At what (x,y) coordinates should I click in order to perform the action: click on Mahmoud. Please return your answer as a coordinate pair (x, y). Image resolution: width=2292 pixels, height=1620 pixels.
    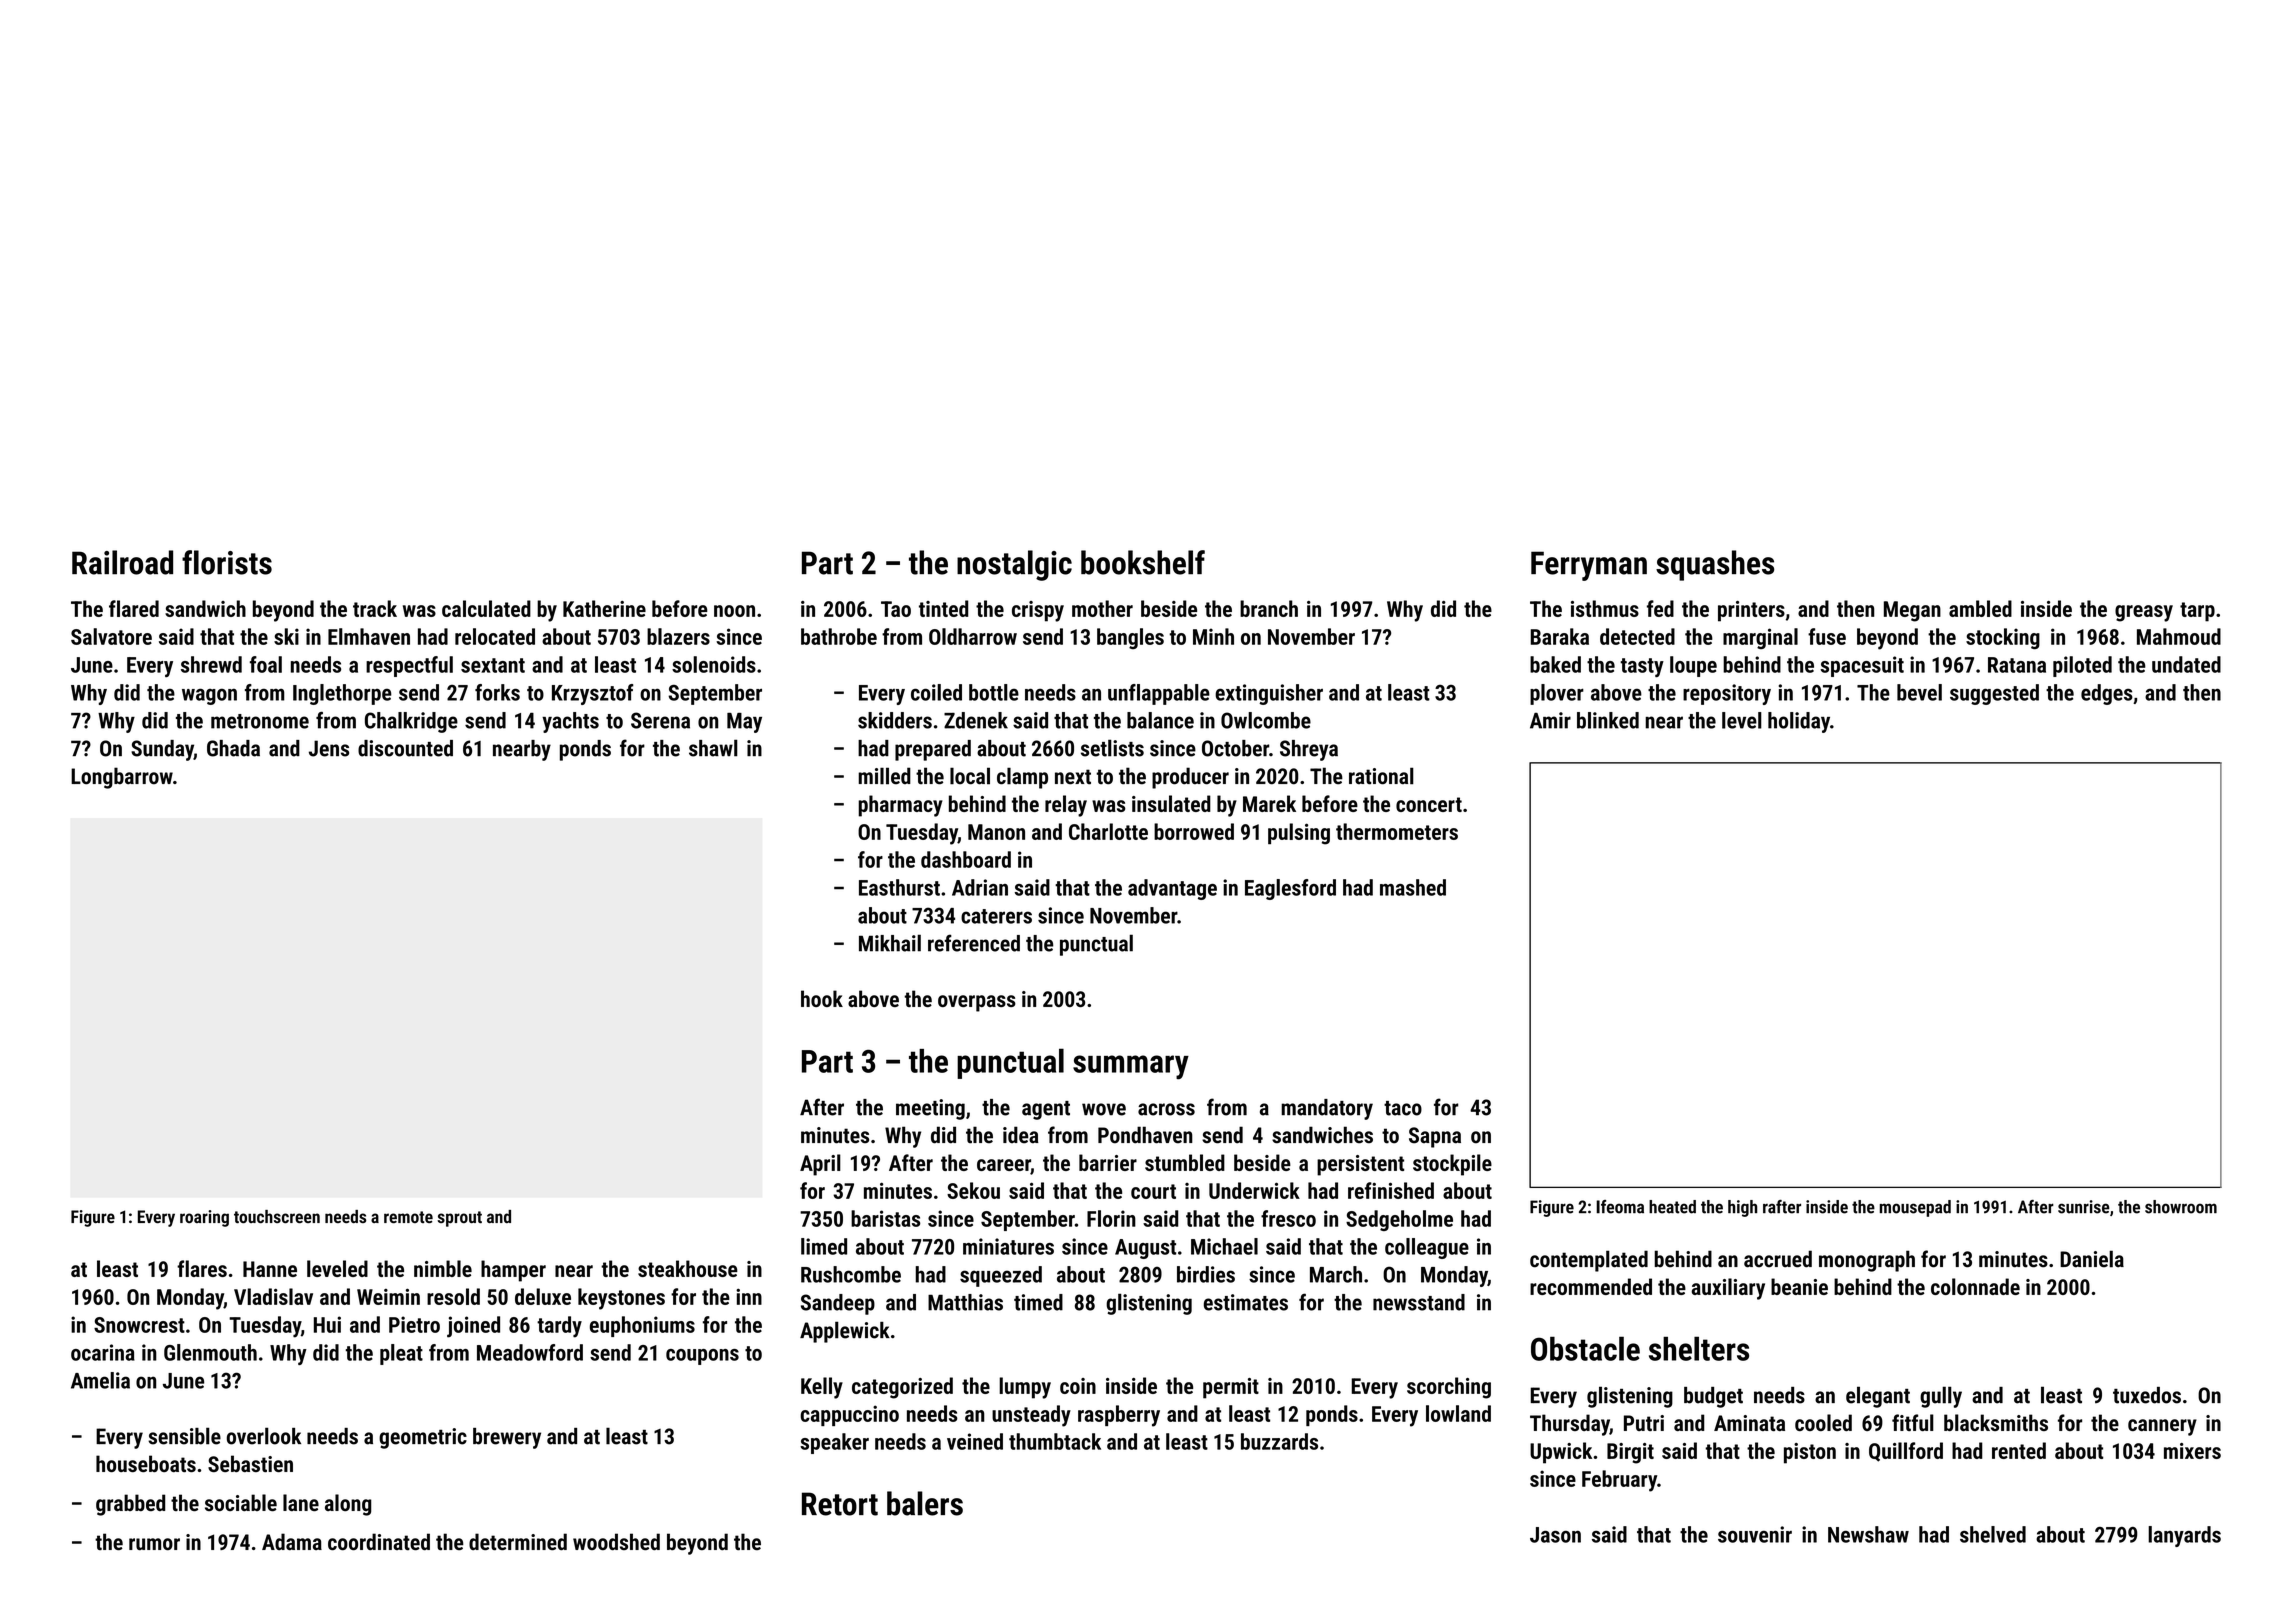
    Looking at the image, I should click on (2179, 636).
